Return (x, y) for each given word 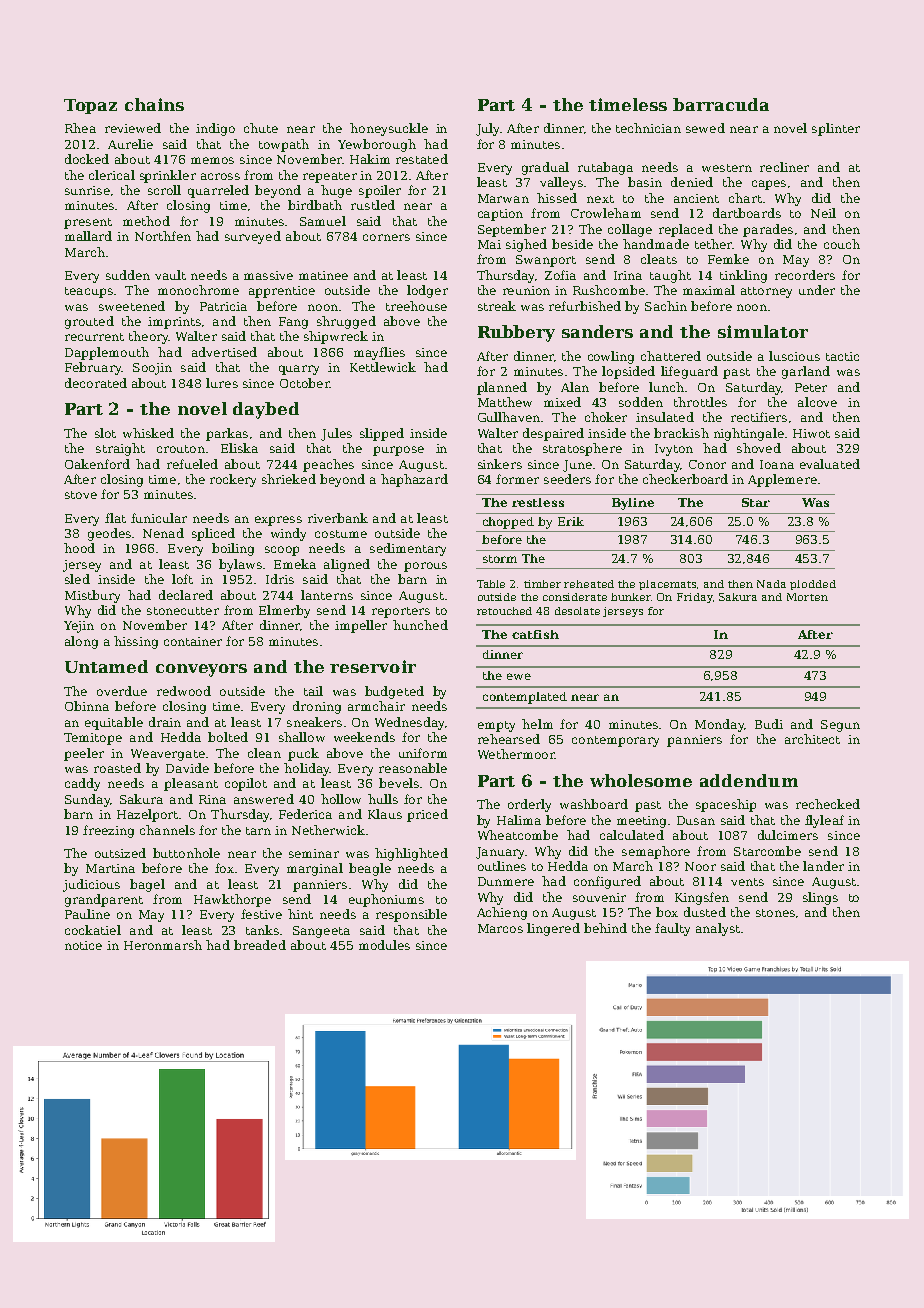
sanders (597, 331)
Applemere (782, 480)
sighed (526, 245)
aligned (347, 565)
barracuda (721, 104)
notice (83, 945)
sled (77, 579)
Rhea (80, 128)
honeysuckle (389, 129)
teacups (89, 292)
